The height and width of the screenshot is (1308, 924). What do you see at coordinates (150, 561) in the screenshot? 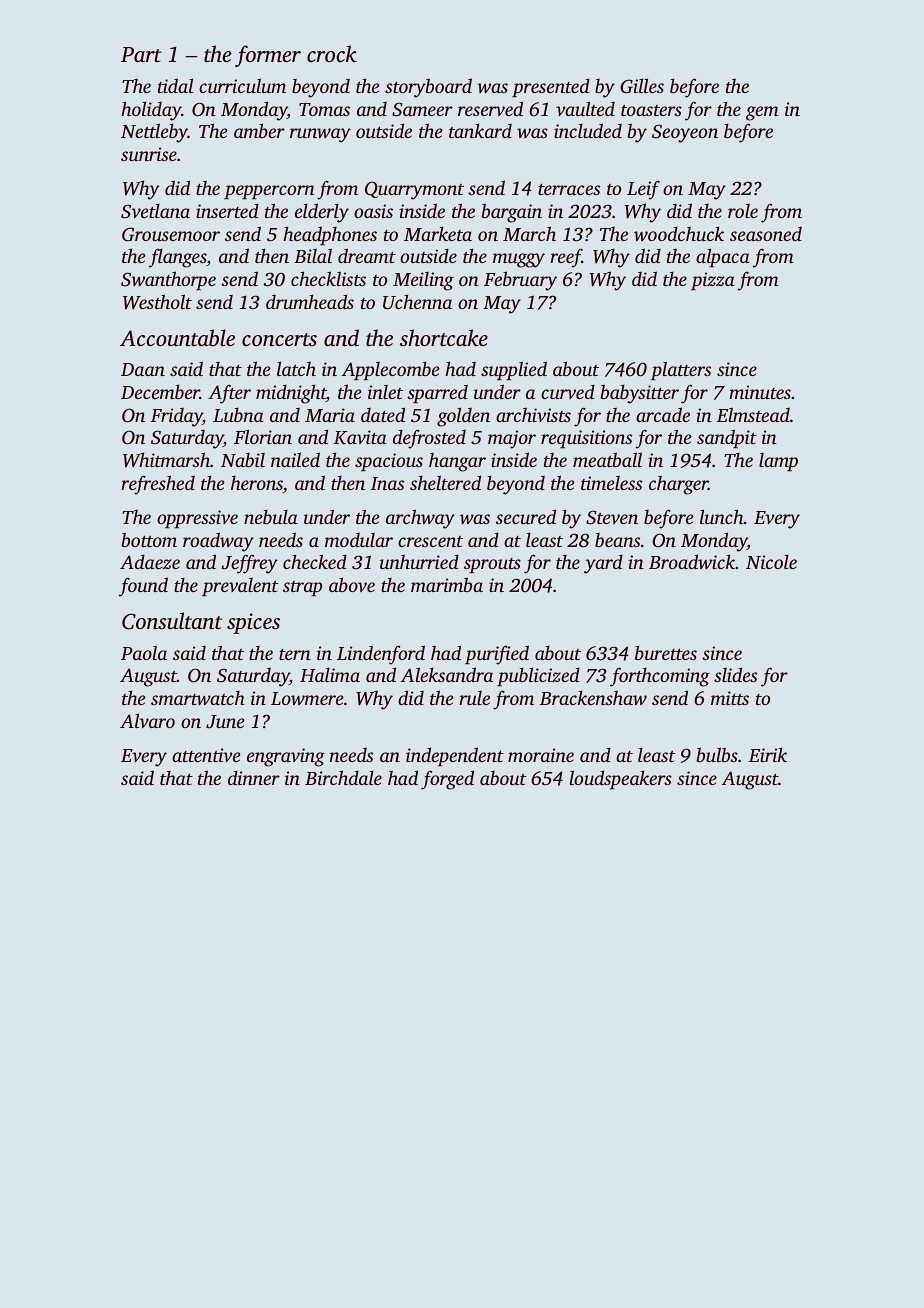
I see `Adaeze` at bounding box center [150, 561].
